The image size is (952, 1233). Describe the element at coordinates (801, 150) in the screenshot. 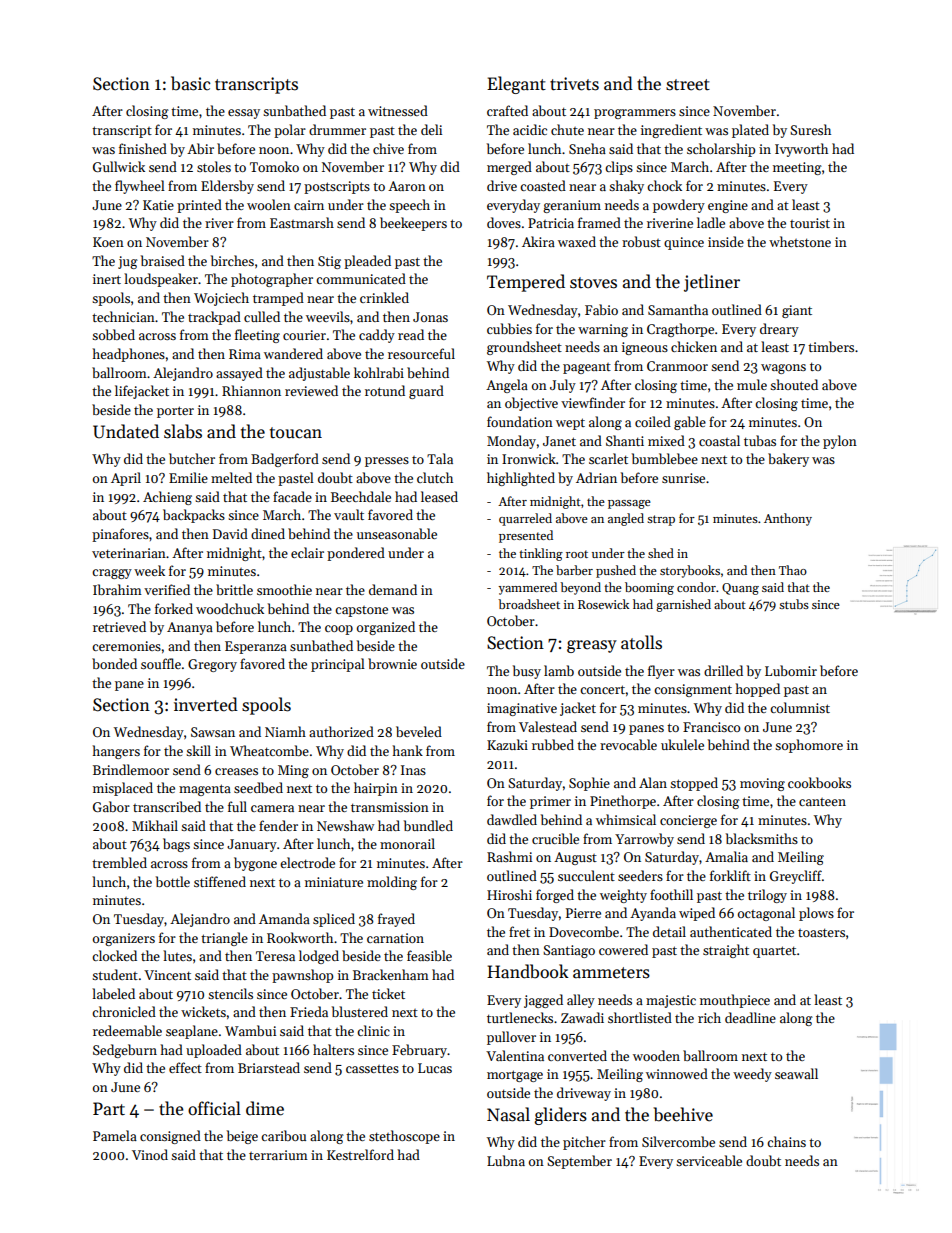

I see `Ivyworth` at that location.
